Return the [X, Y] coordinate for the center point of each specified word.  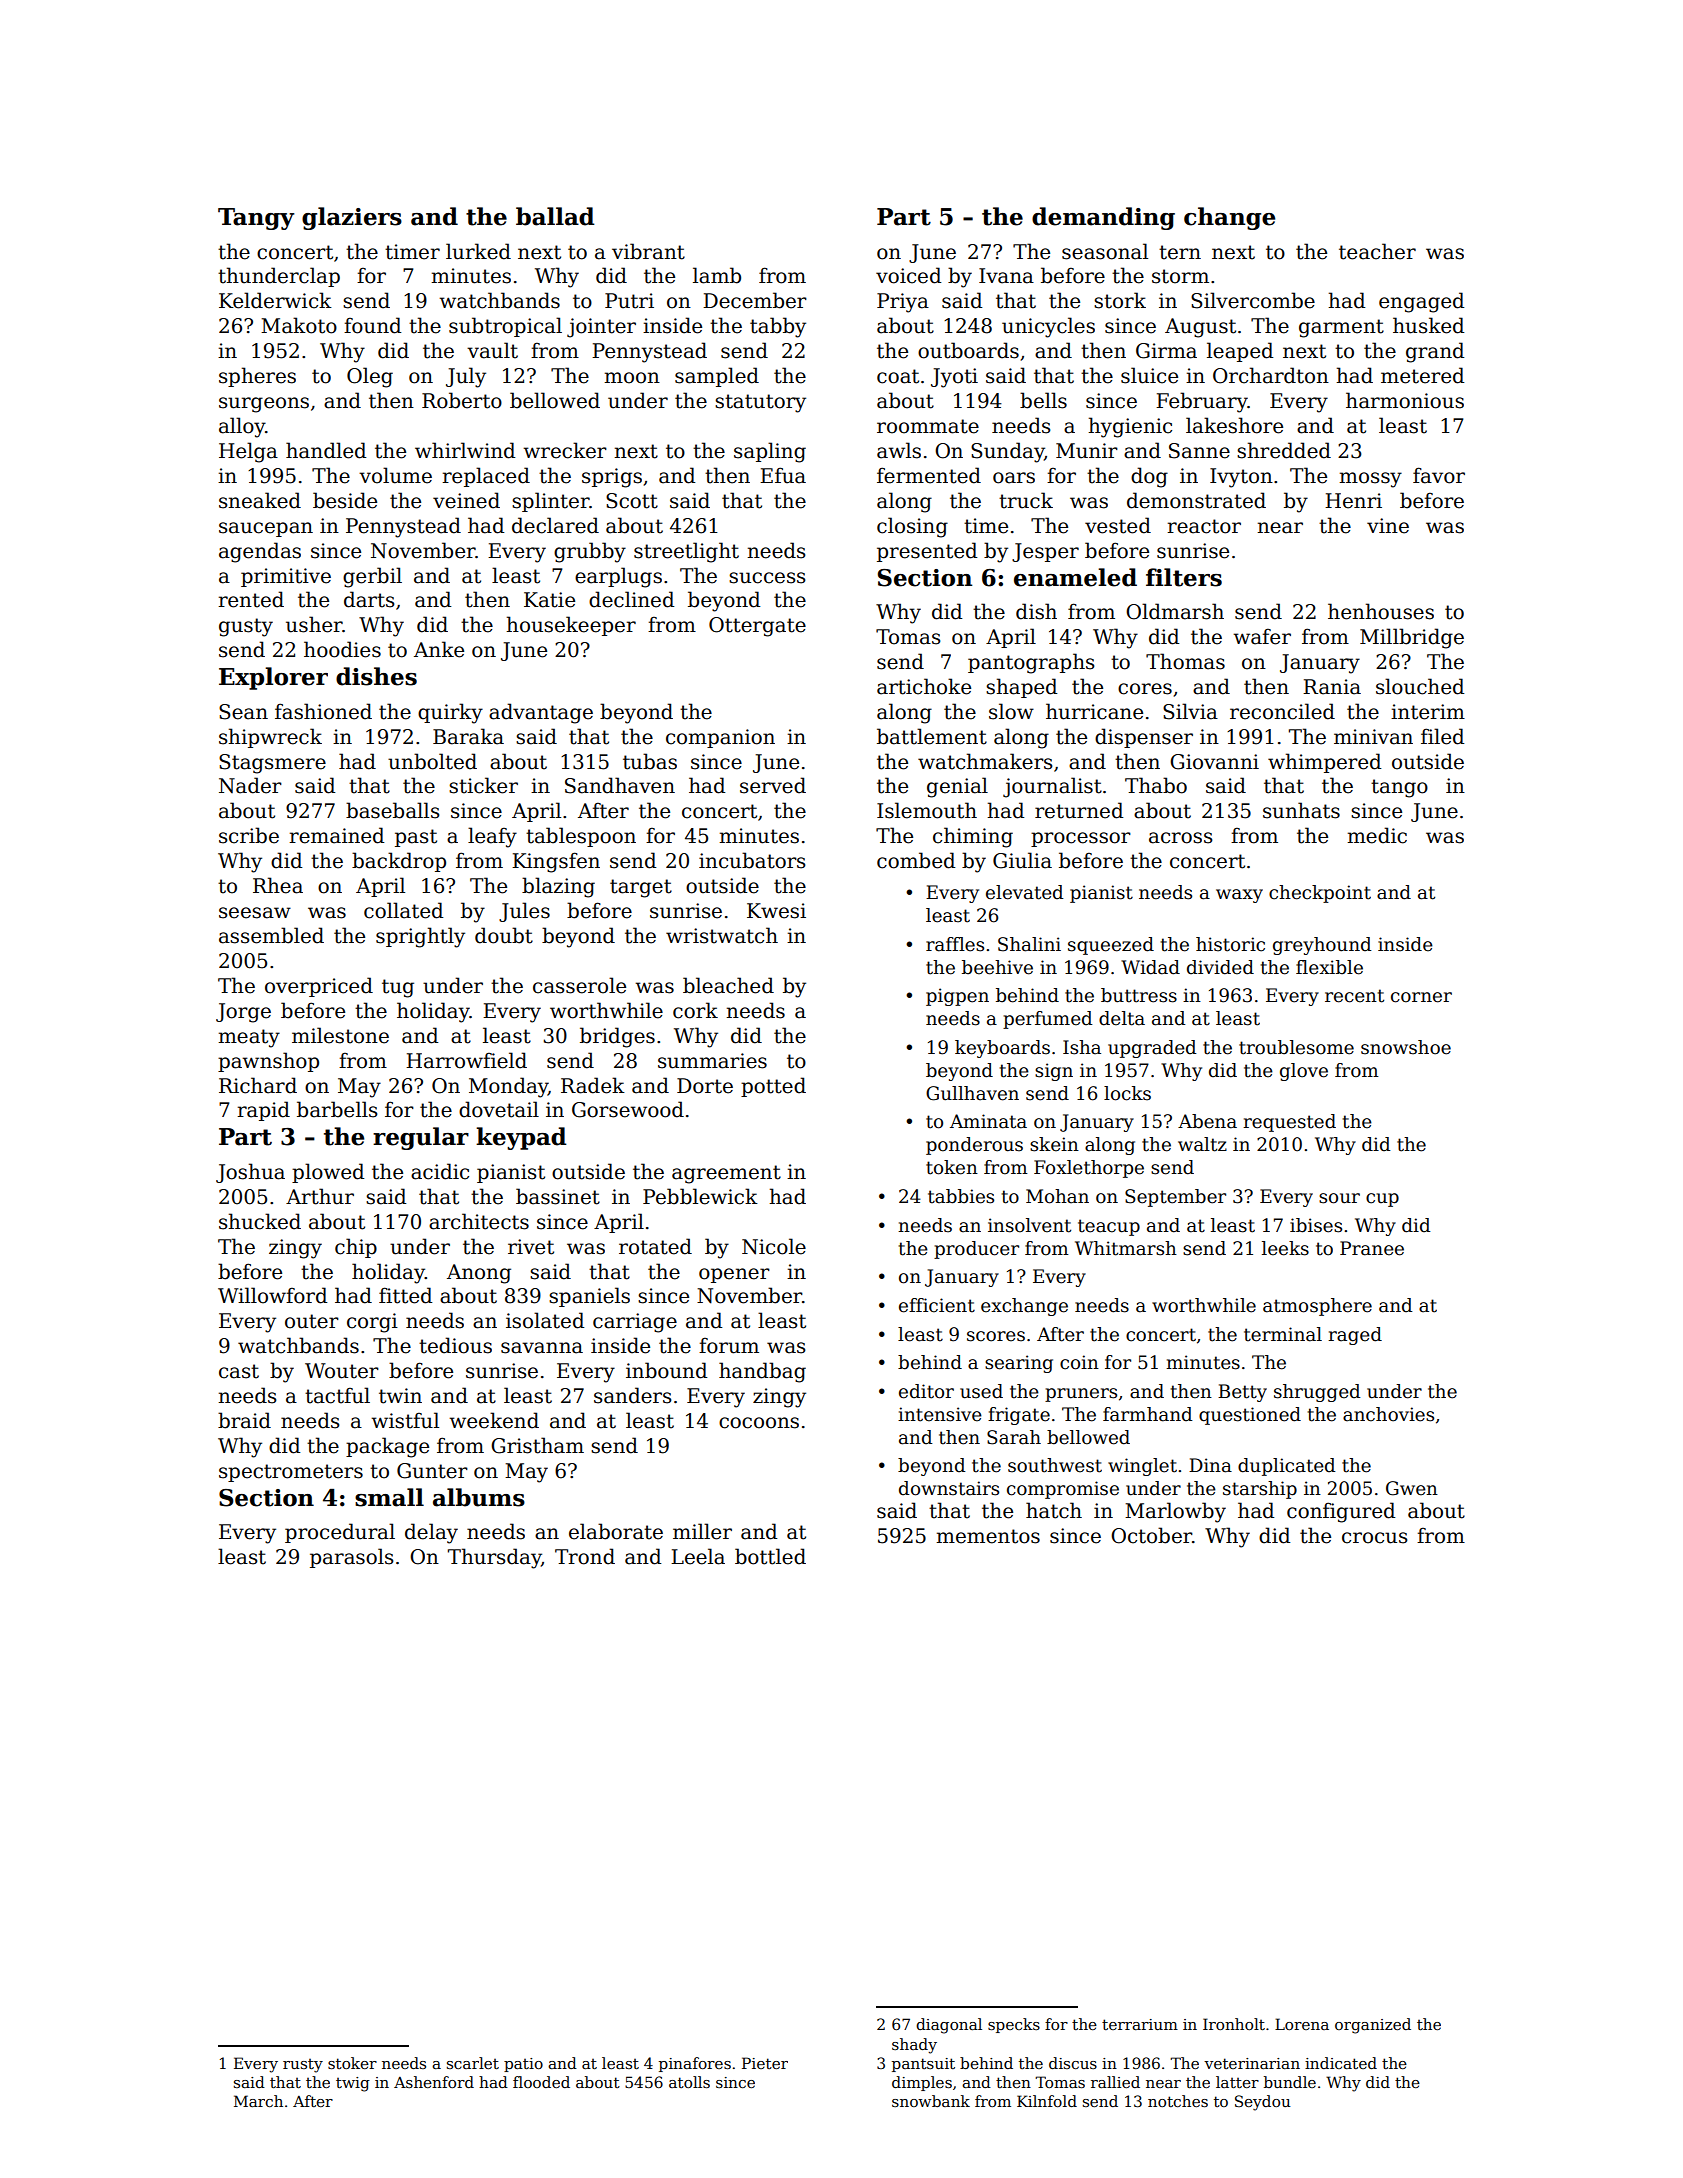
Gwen [1412, 1488]
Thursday [494, 1558]
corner [1421, 997]
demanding [1103, 218]
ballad [555, 216]
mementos [988, 1536]
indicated [1341, 2063]
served [773, 785]
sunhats [1301, 810]
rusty [303, 2066]
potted [773, 1087]
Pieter [765, 2063]
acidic [440, 1171]
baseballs [393, 810]
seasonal [1105, 251]
